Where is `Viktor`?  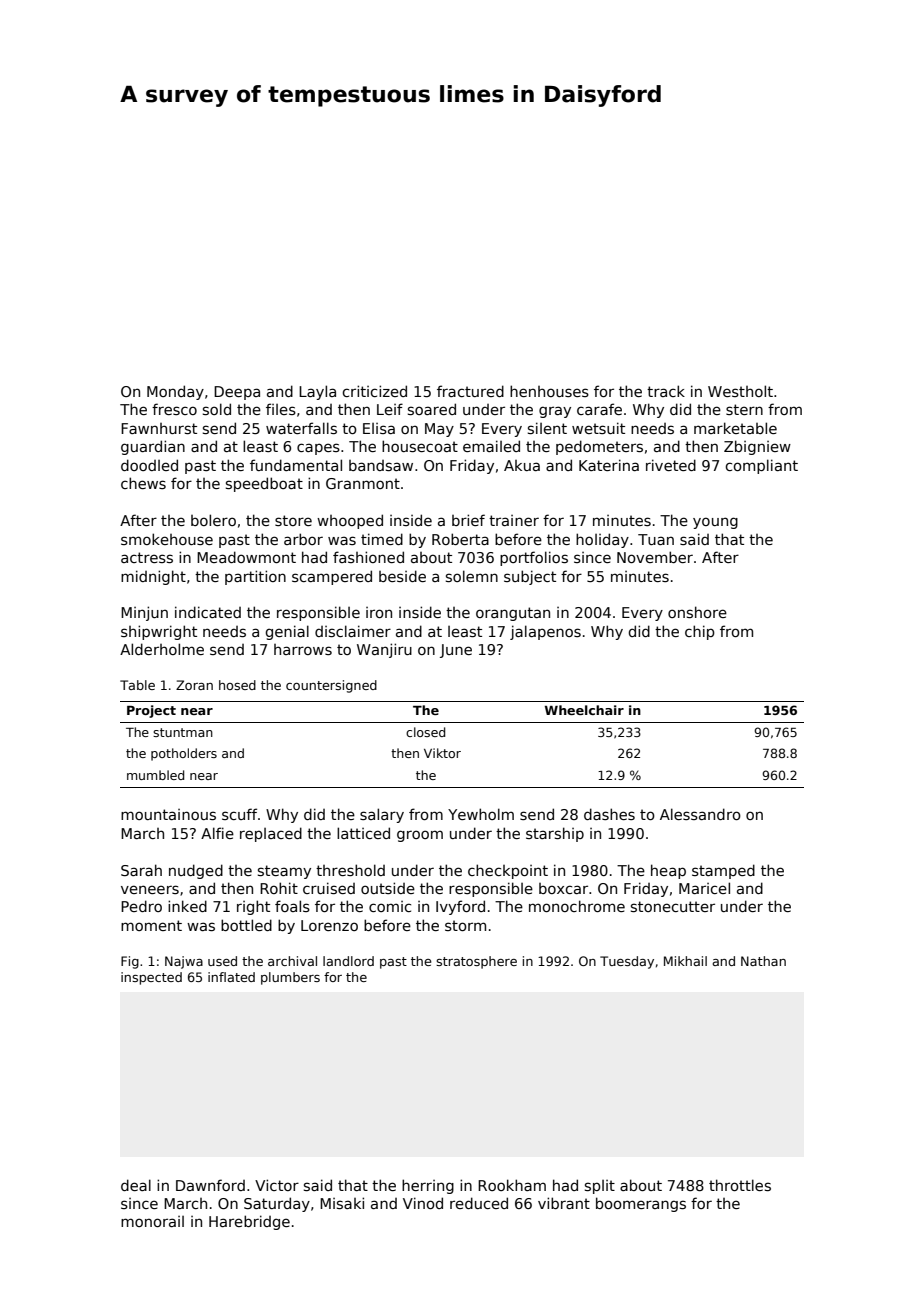
Viktor is located at coordinates (442, 753).
